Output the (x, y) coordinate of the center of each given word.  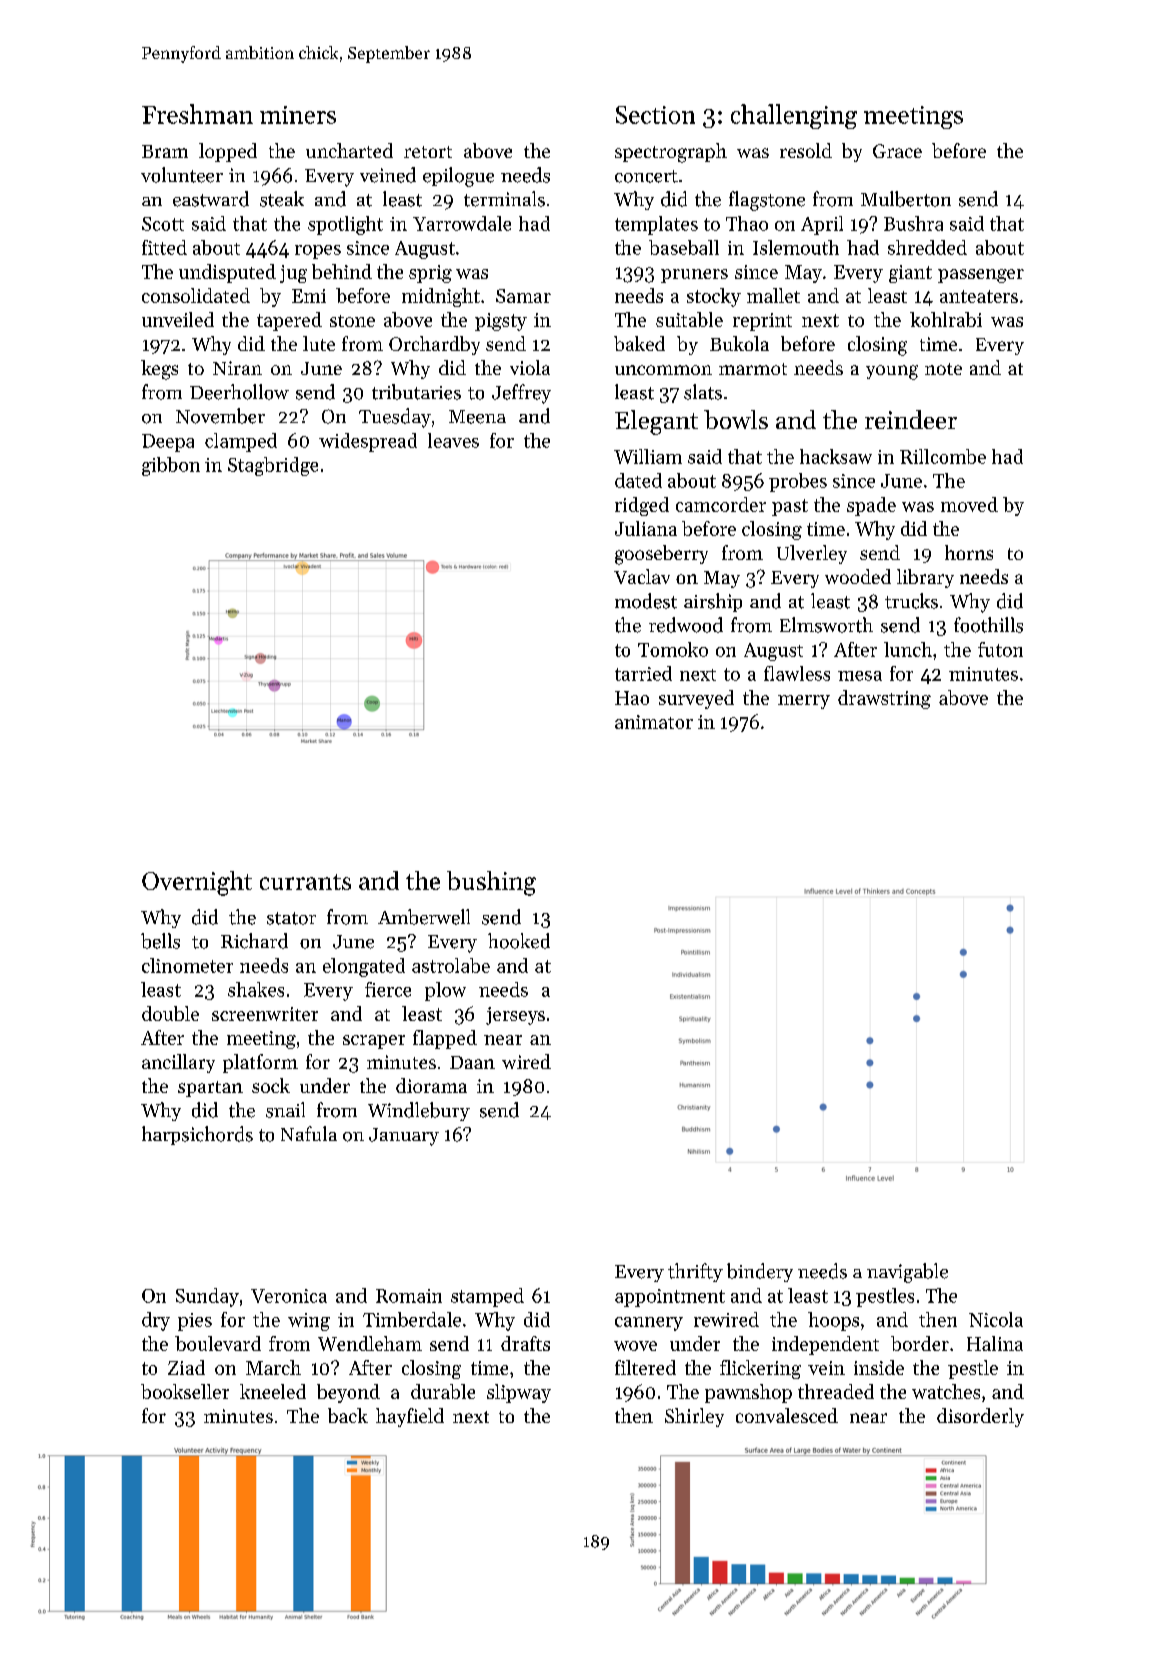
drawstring (884, 699)
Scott (163, 224)
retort (428, 152)
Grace (897, 151)
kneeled (273, 1391)
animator (654, 722)
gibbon (171, 466)
